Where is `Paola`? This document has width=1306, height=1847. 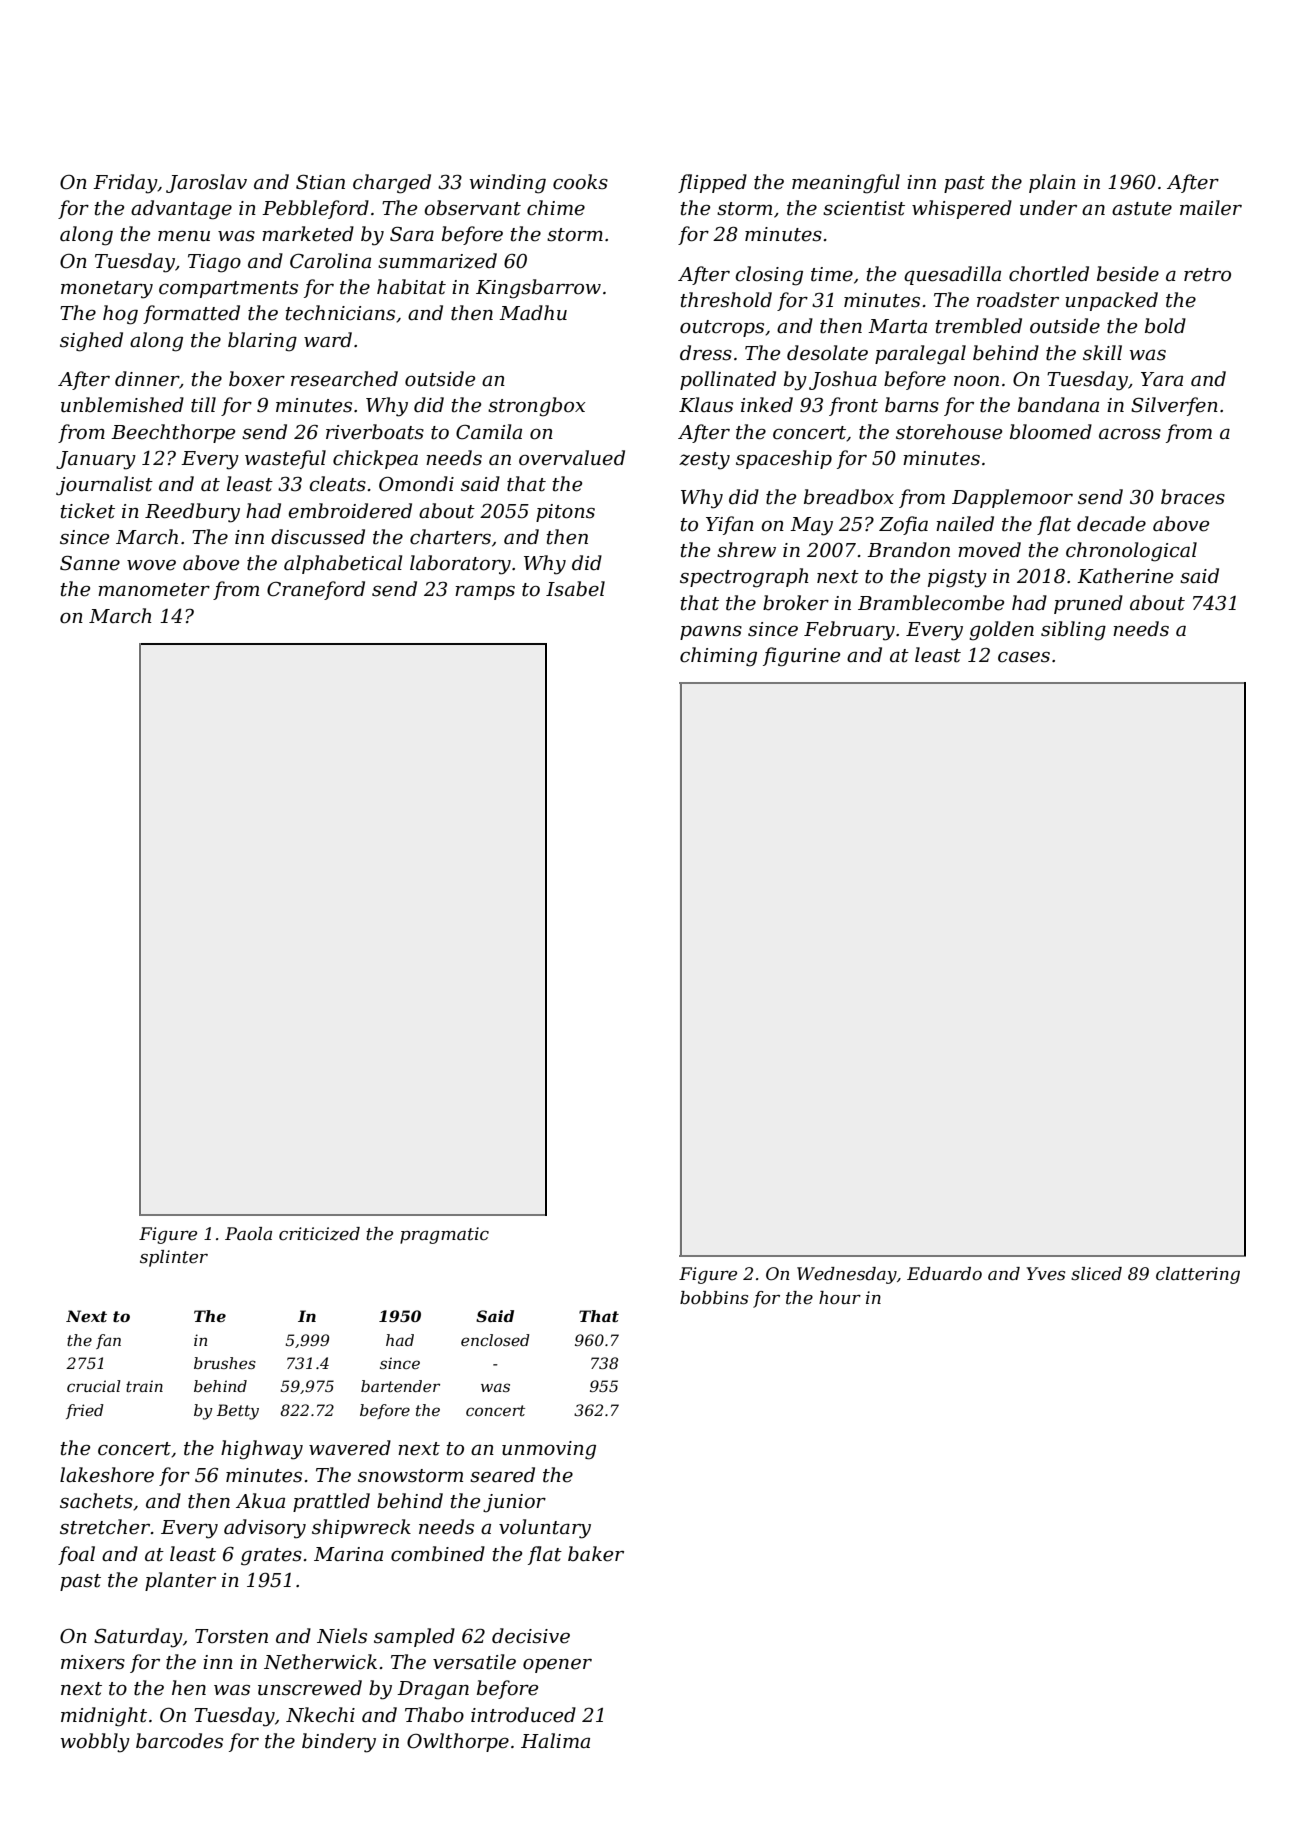
Paola is located at coordinates (248, 1233).
